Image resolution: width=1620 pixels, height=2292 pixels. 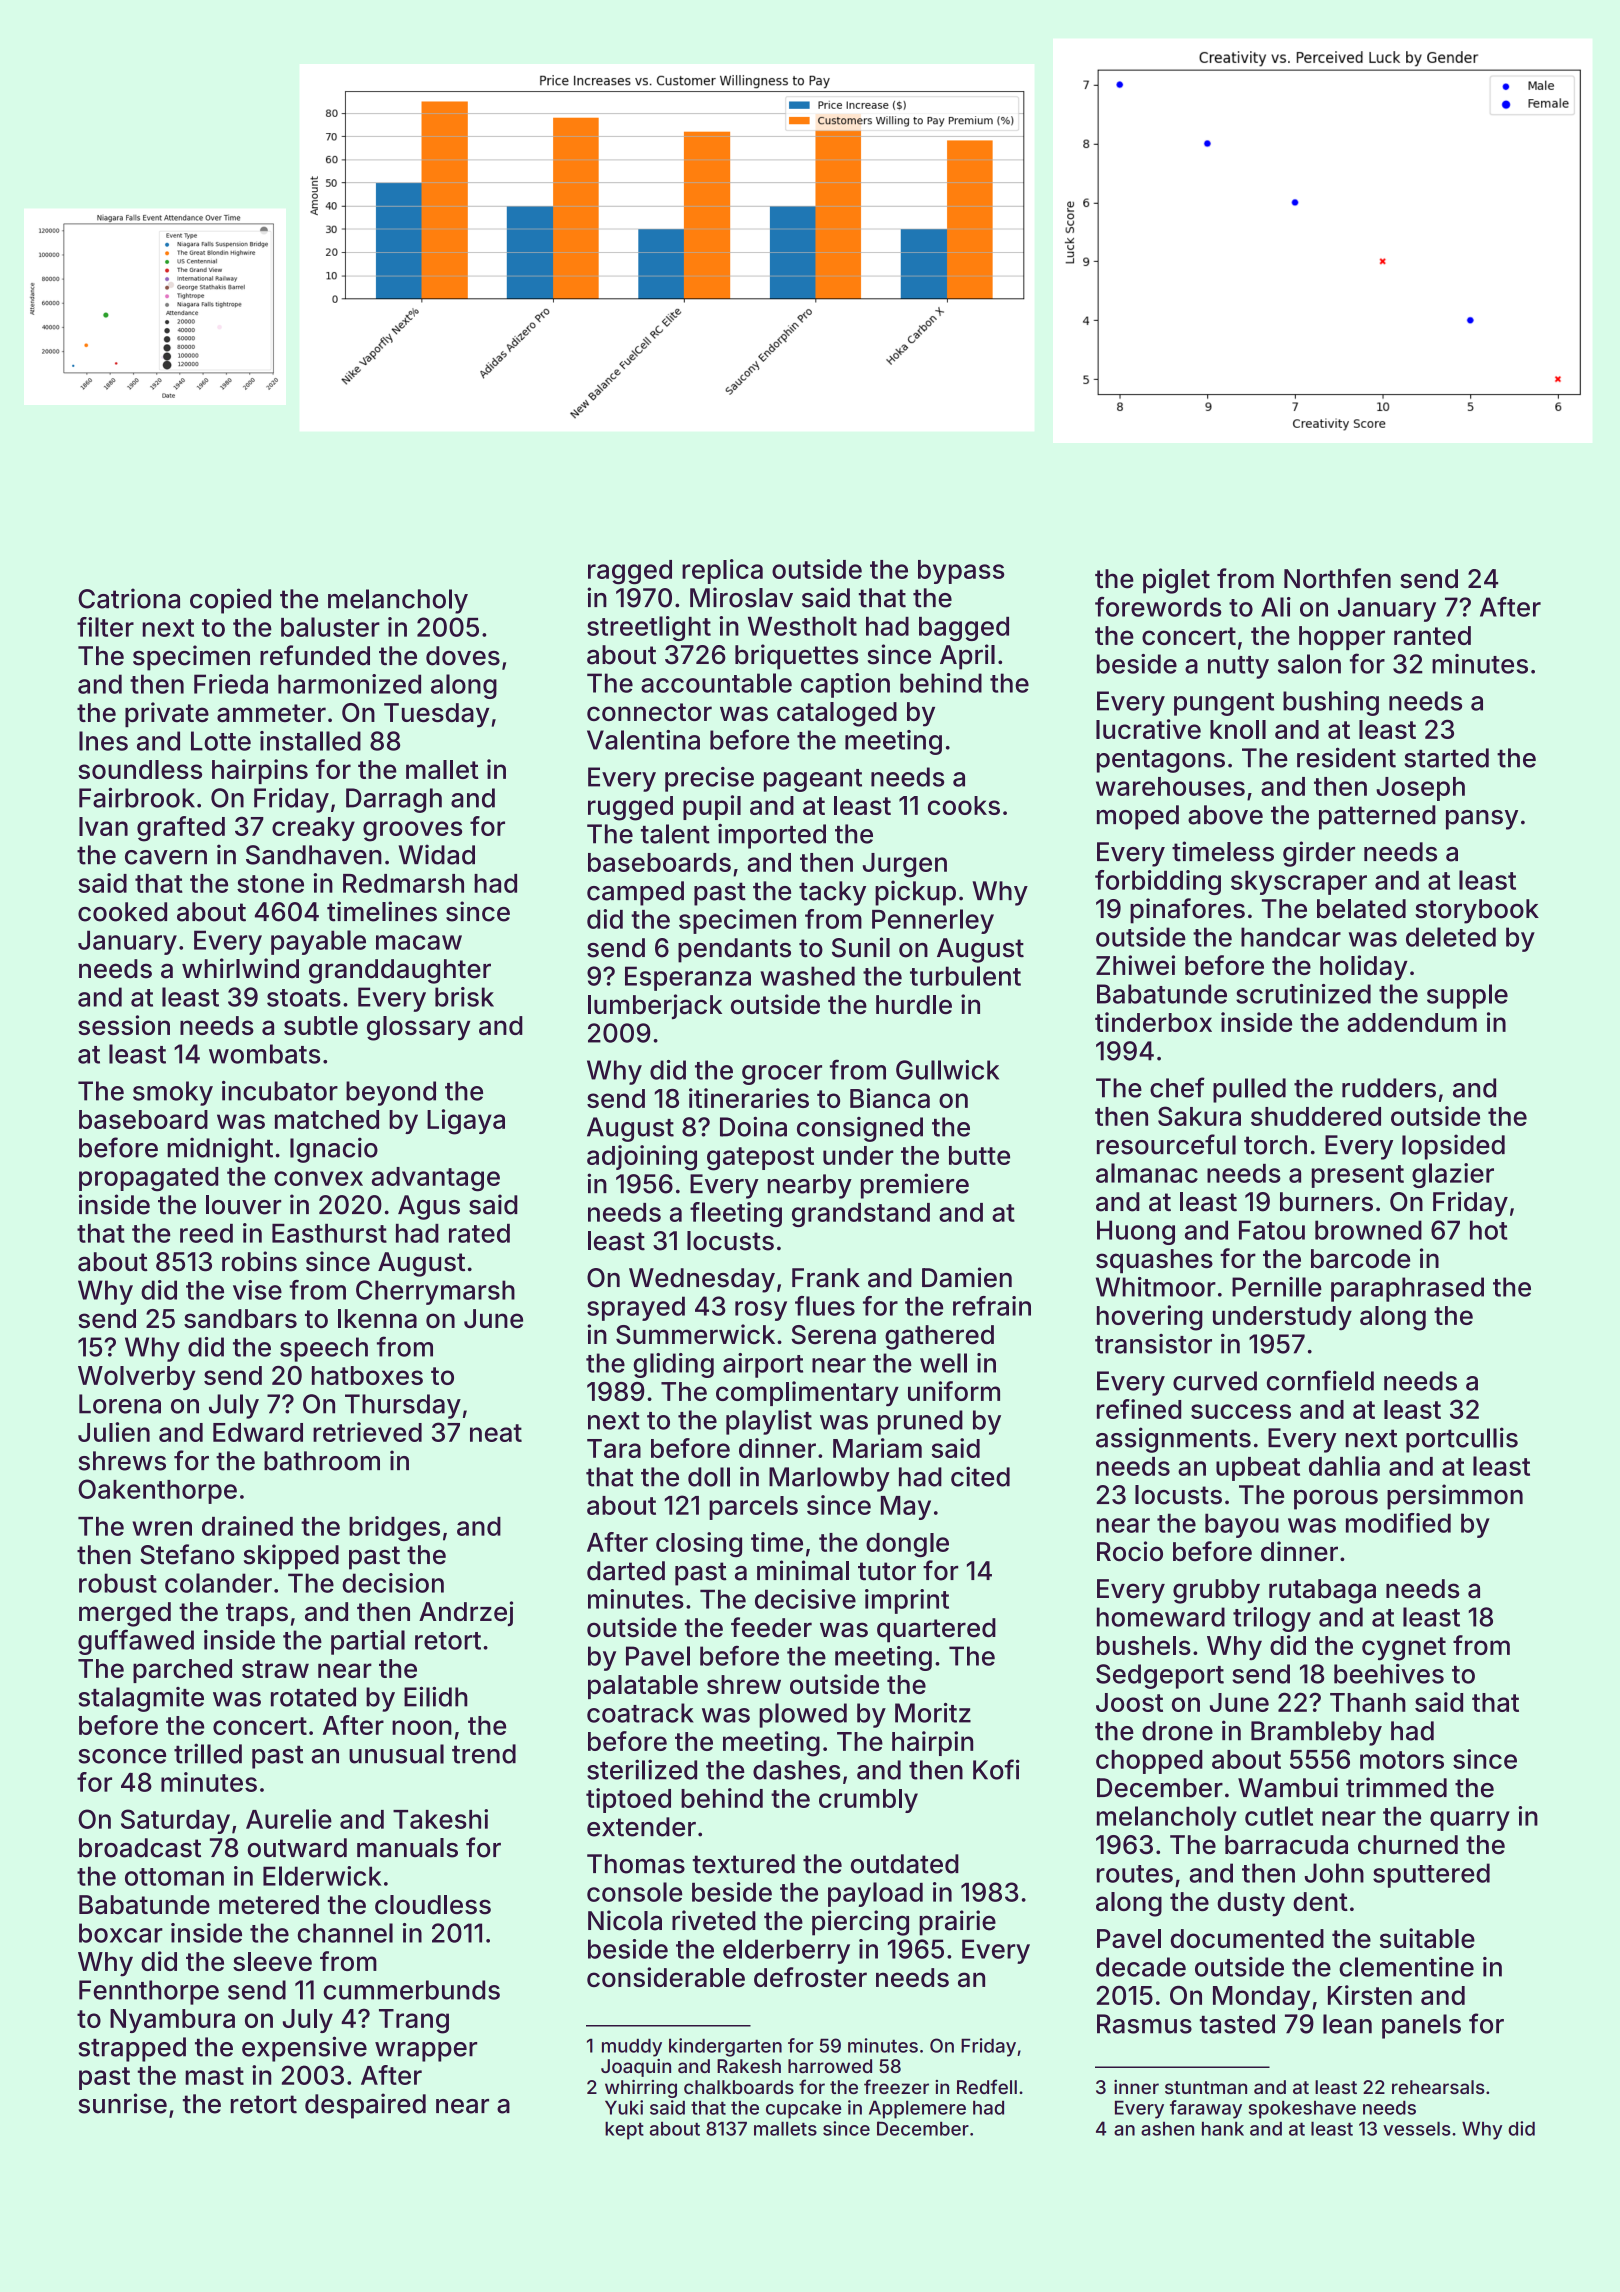 What do you see at coordinates (1467, 996) in the screenshot?
I see `supple` at bounding box center [1467, 996].
